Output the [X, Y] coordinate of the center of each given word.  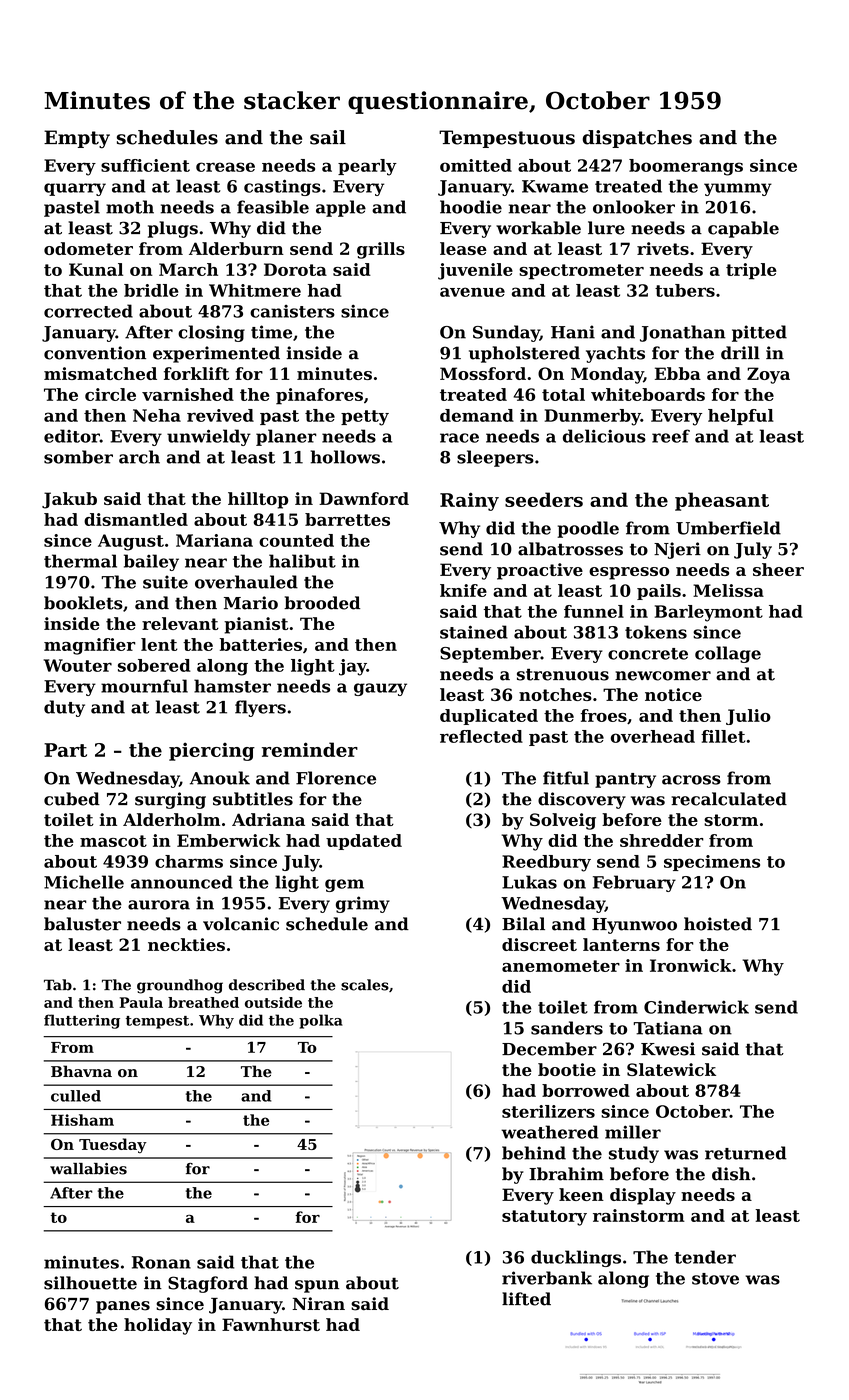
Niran [318, 1303]
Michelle [84, 882]
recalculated [729, 799]
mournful [144, 686]
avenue [472, 292]
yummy [738, 189]
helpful [741, 417]
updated [364, 842]
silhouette [90, 1283]
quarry [75, 189]
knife [463, 590]
